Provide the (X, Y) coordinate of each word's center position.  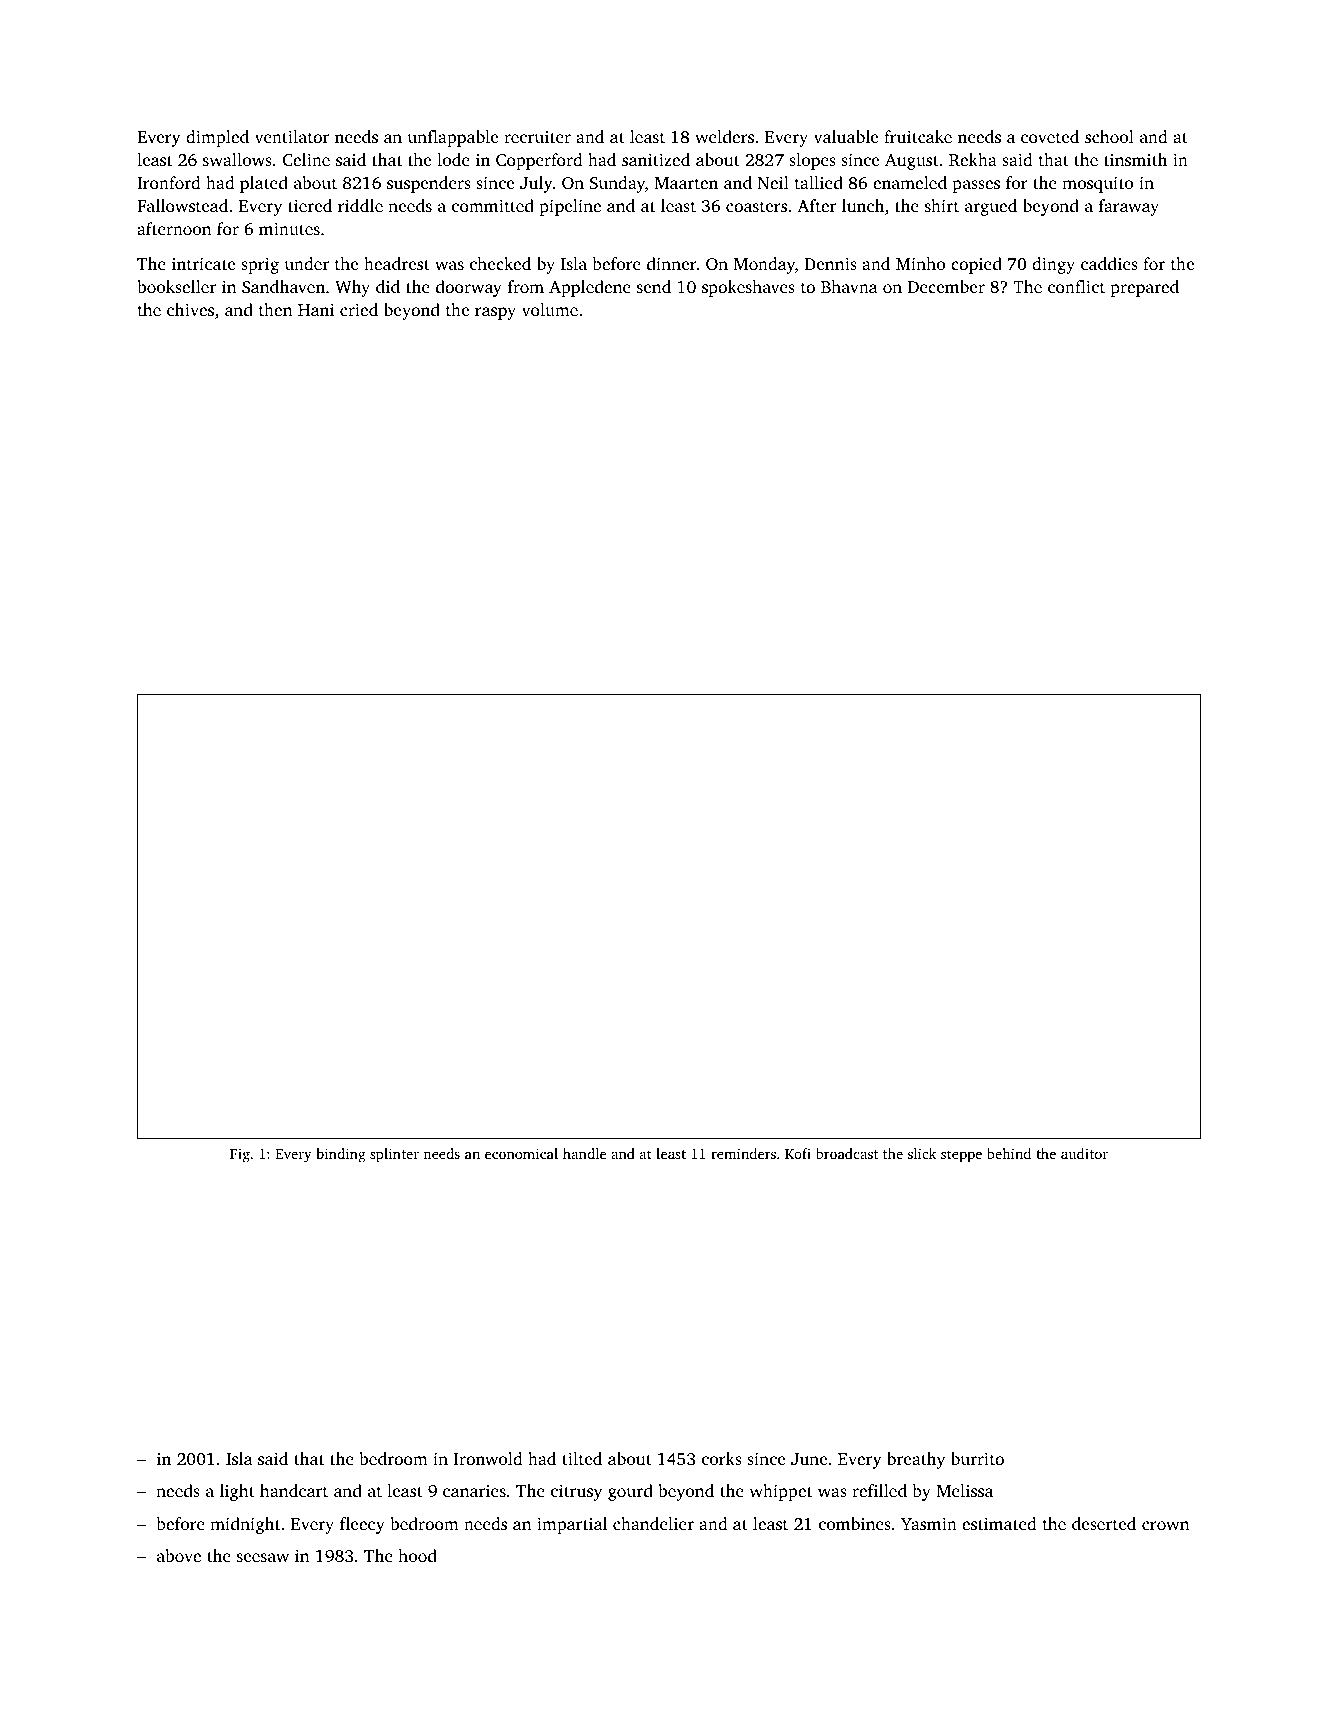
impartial (572, 1525)
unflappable (453, 138)
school (1109, 136)
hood (417, 1555)
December (946, 286)
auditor (1084, 1153)
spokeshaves (748, 288)
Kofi (798, 1153)
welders (724, 136)
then (275, 309)
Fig (240, 1156)
